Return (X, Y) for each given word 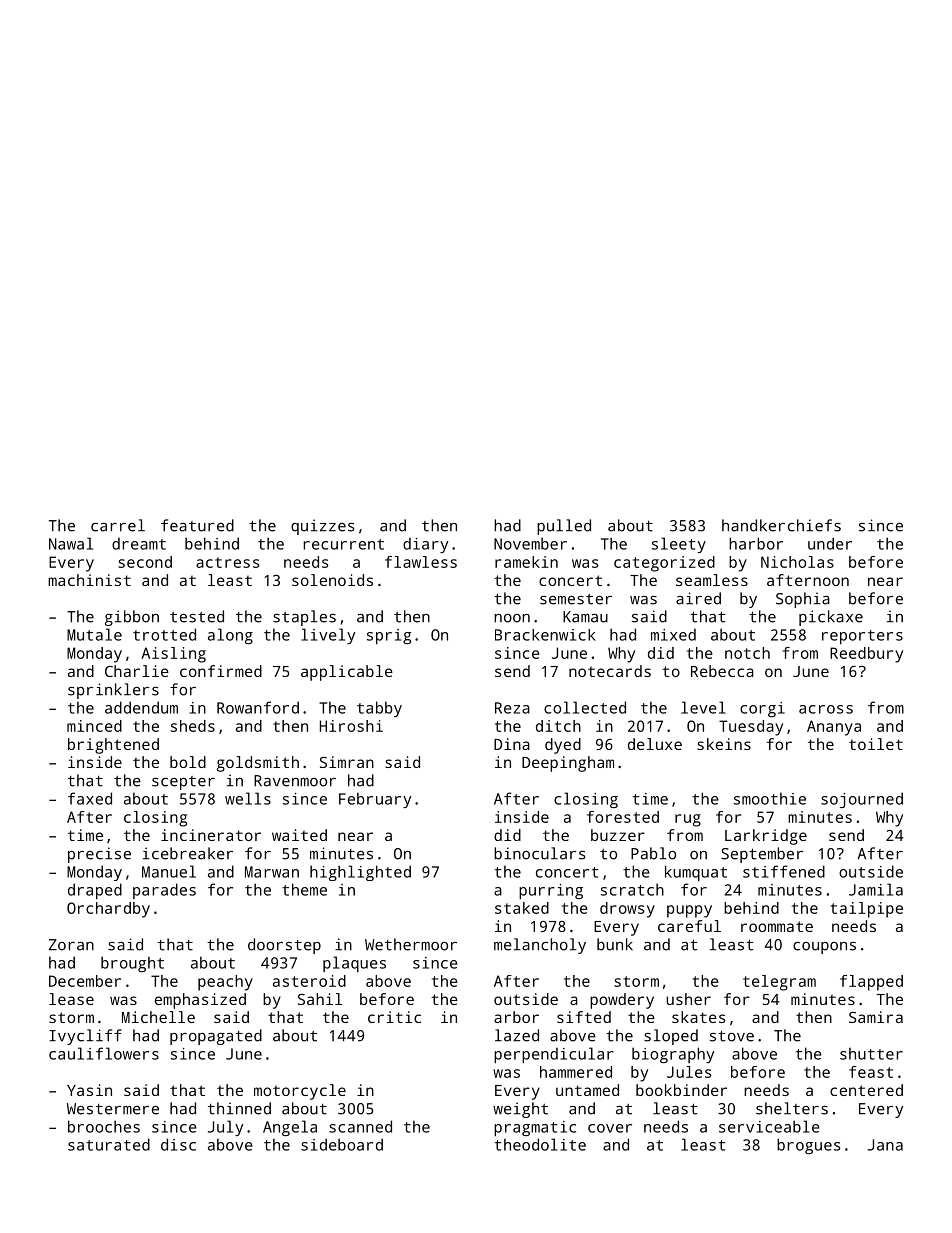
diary (425, 545)
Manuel (169, 871)
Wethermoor (411, 944)
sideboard (342, 1144)
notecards (610, 671)
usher (688, 999)
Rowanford (258, 707)
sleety (679, 545)
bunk (615, 944)
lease (71, 999)
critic (394, 1017)
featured (197, 525)
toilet (876, 744)
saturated (109, 1144)
